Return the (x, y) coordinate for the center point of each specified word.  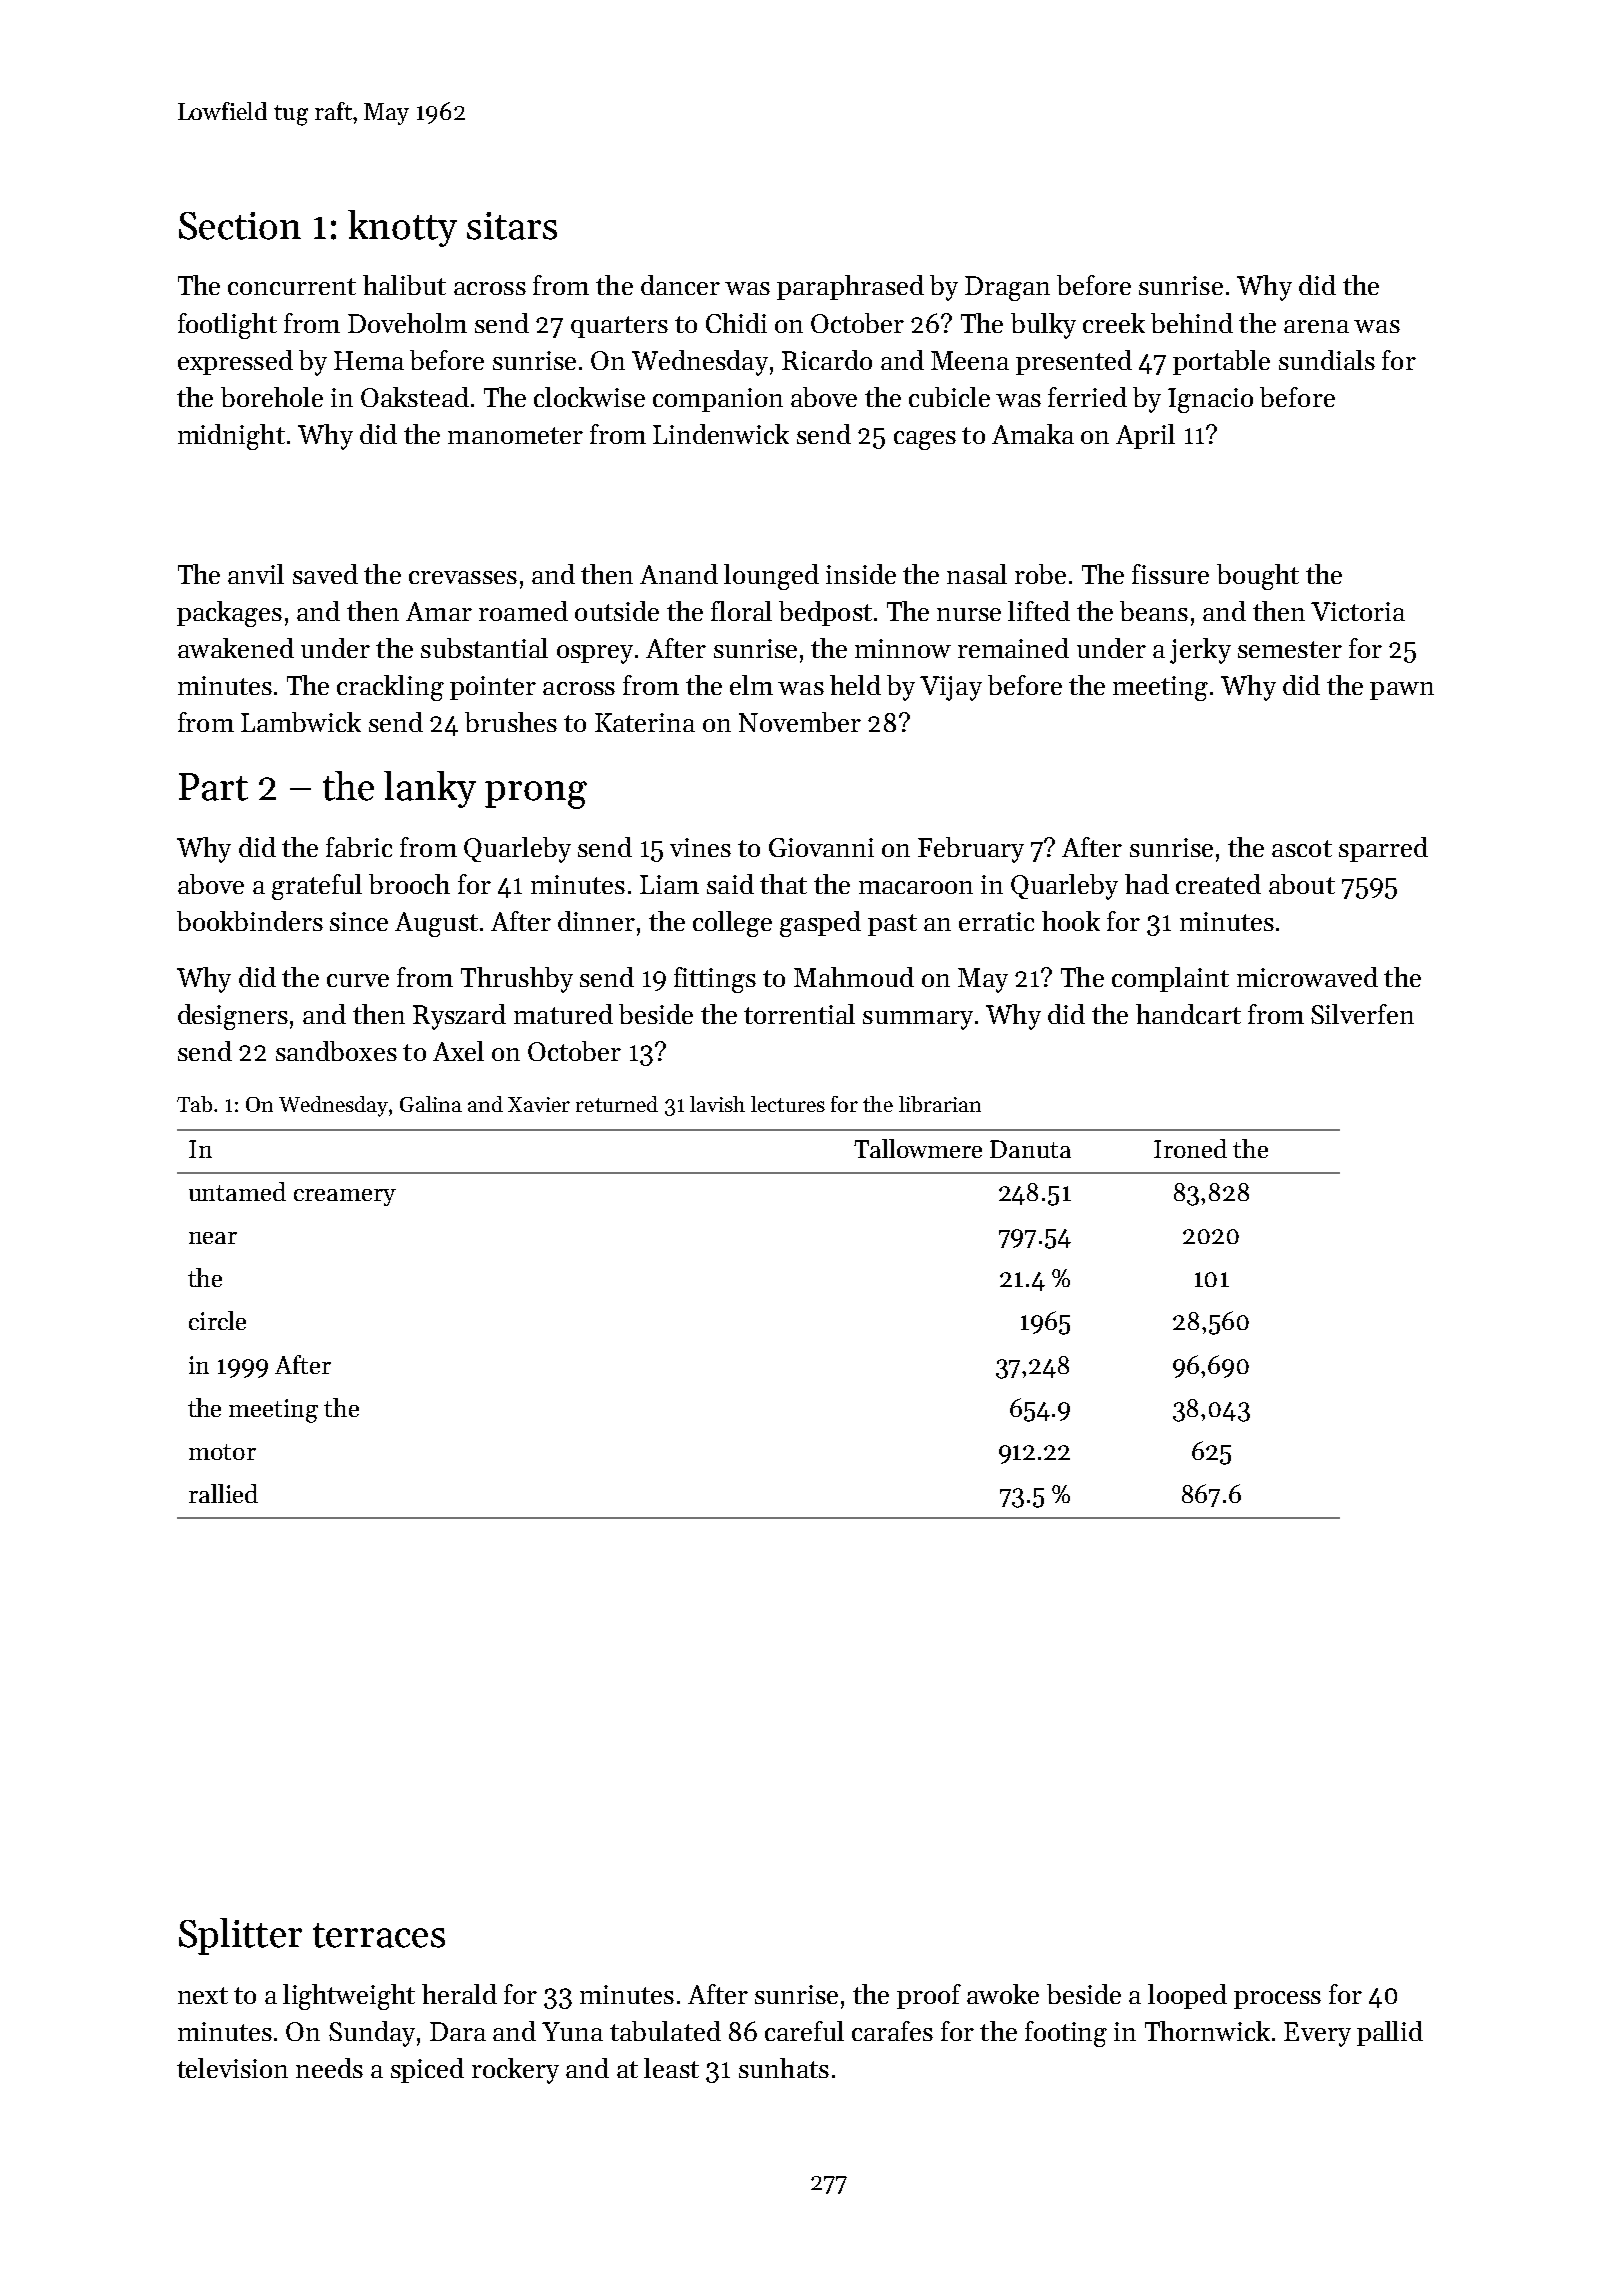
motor (222, 1452)
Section (240, 226)
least (671, 2068)
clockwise (589, 397)
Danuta (1030, 1149)
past (892, 925)
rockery (515, 2071)
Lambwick (301, 722)
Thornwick (1207, 2031)
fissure (1170, 574)
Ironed (1190, 1148)
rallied (223, 1493)
